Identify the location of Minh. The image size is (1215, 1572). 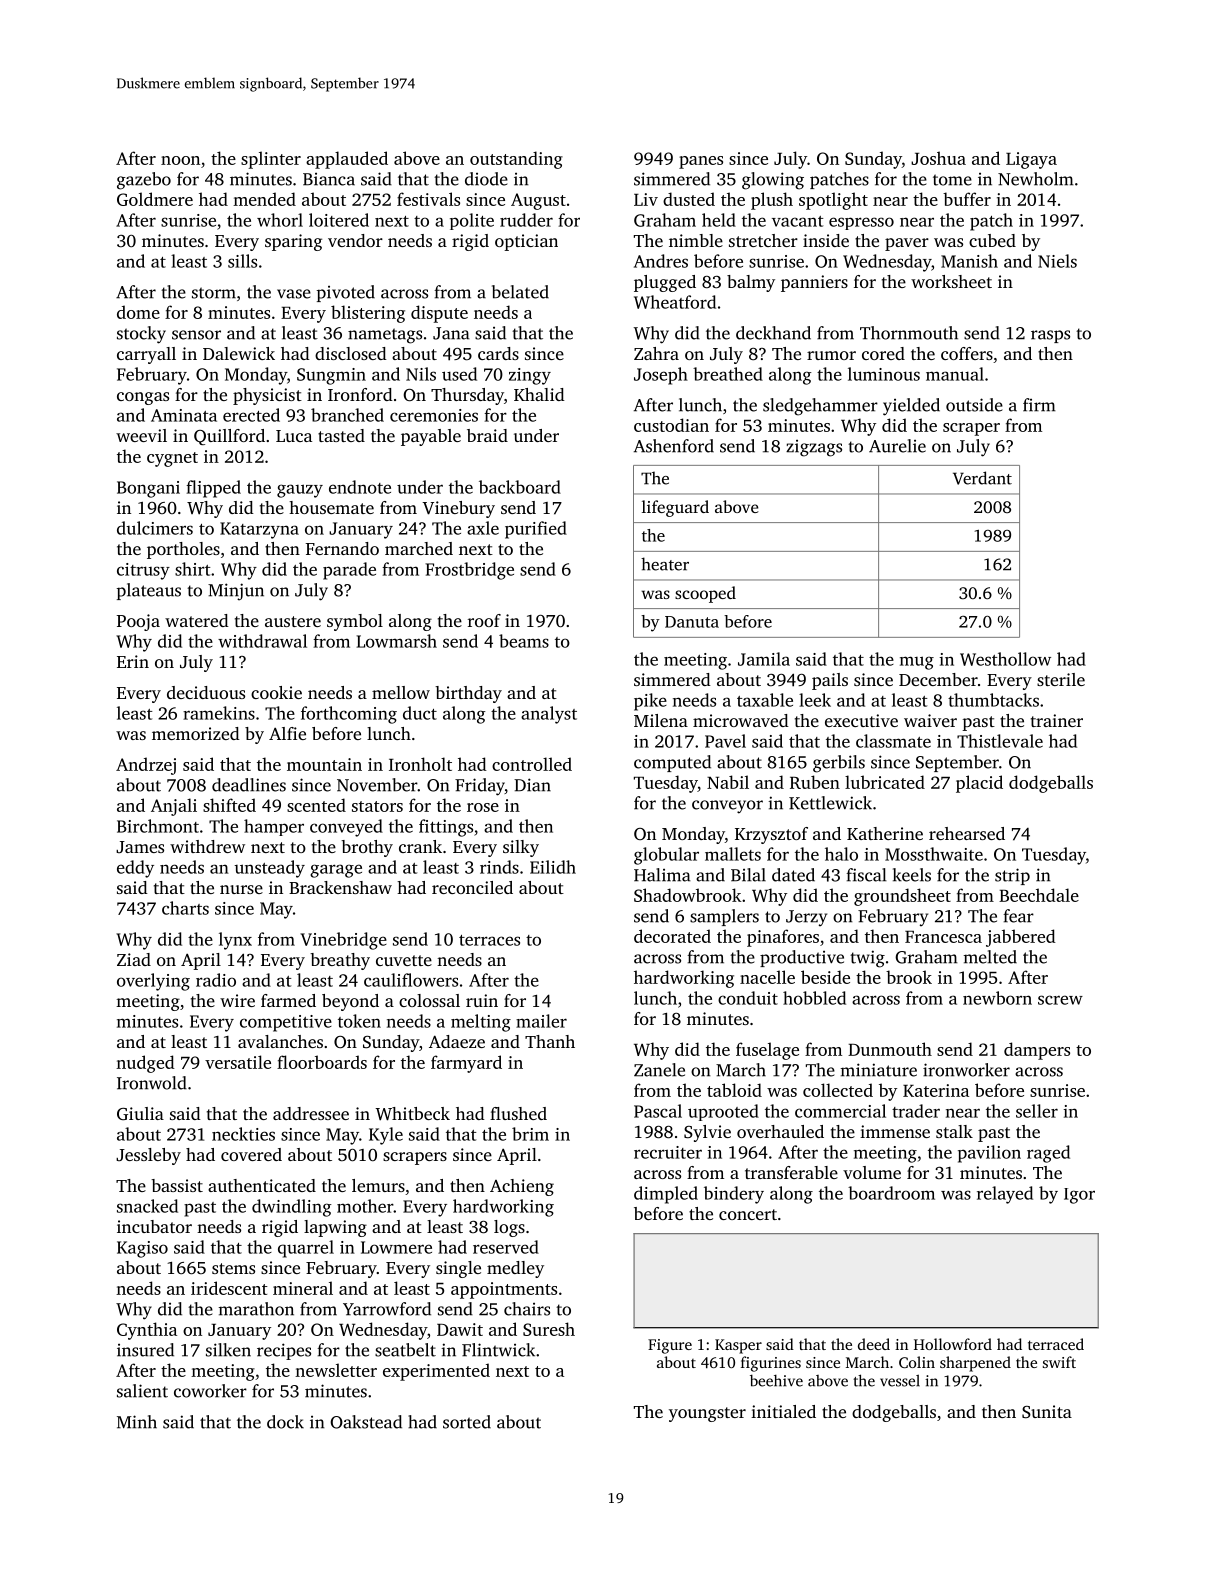
(137, 1422).
